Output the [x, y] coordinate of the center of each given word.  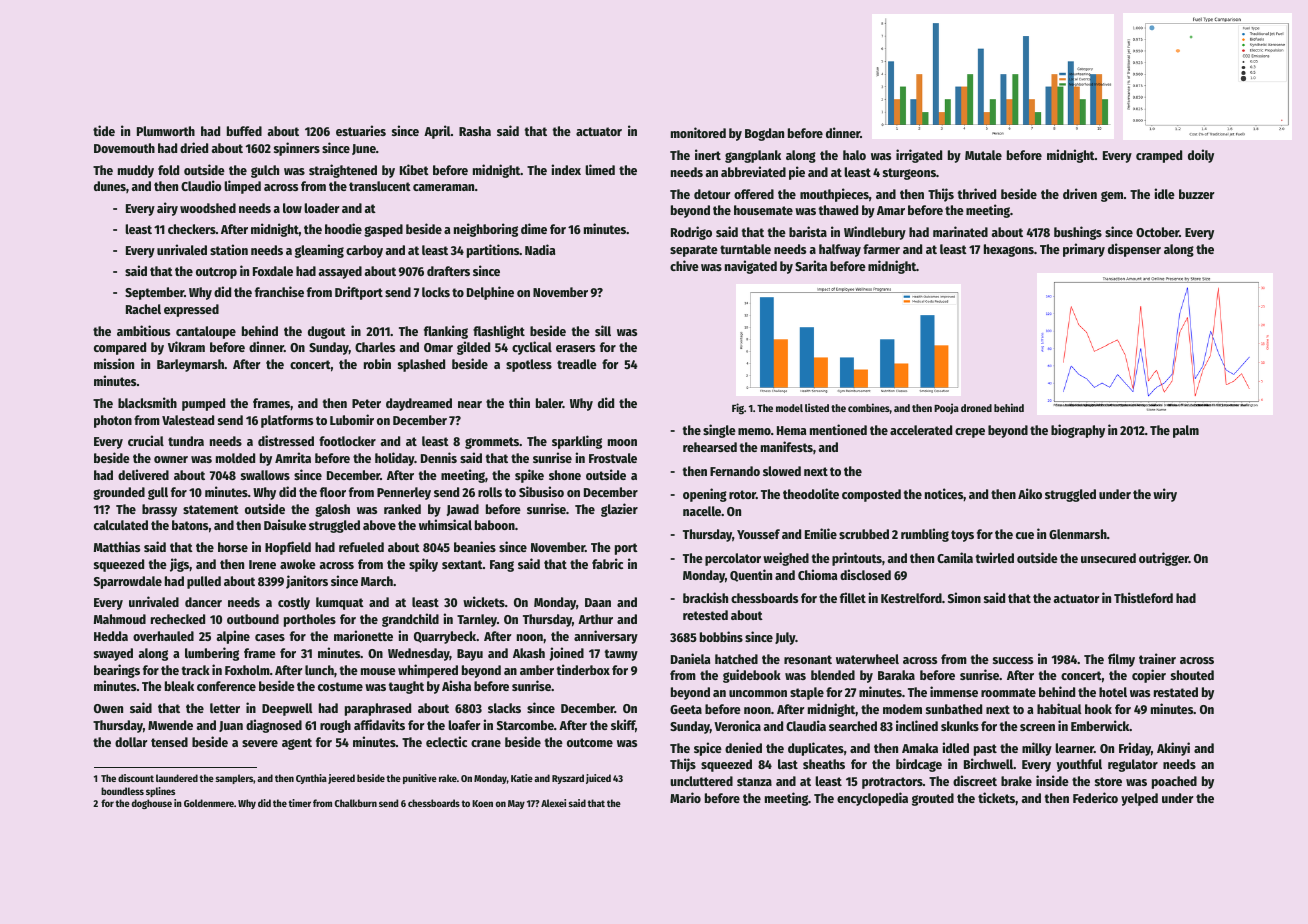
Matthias [117, 546]
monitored [698, 132]
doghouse [152, 804]
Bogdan [764, 134]
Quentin [751, 575]
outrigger [1164, 559]
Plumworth [166, 131]
